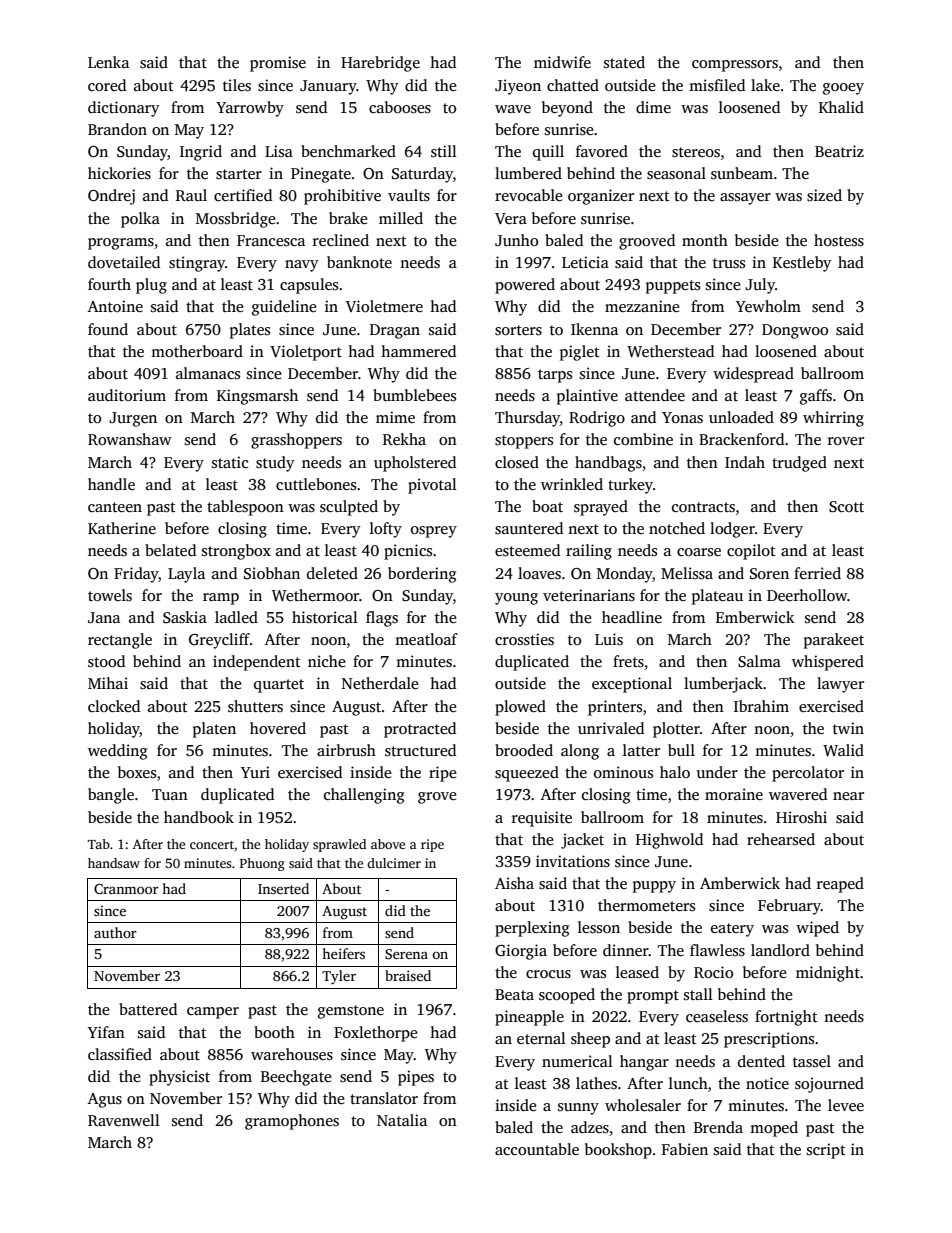 The height and width of the page is (1233, 952). Describe the element at coordinates (525, 286) in the page. I see `powered` at that location.
